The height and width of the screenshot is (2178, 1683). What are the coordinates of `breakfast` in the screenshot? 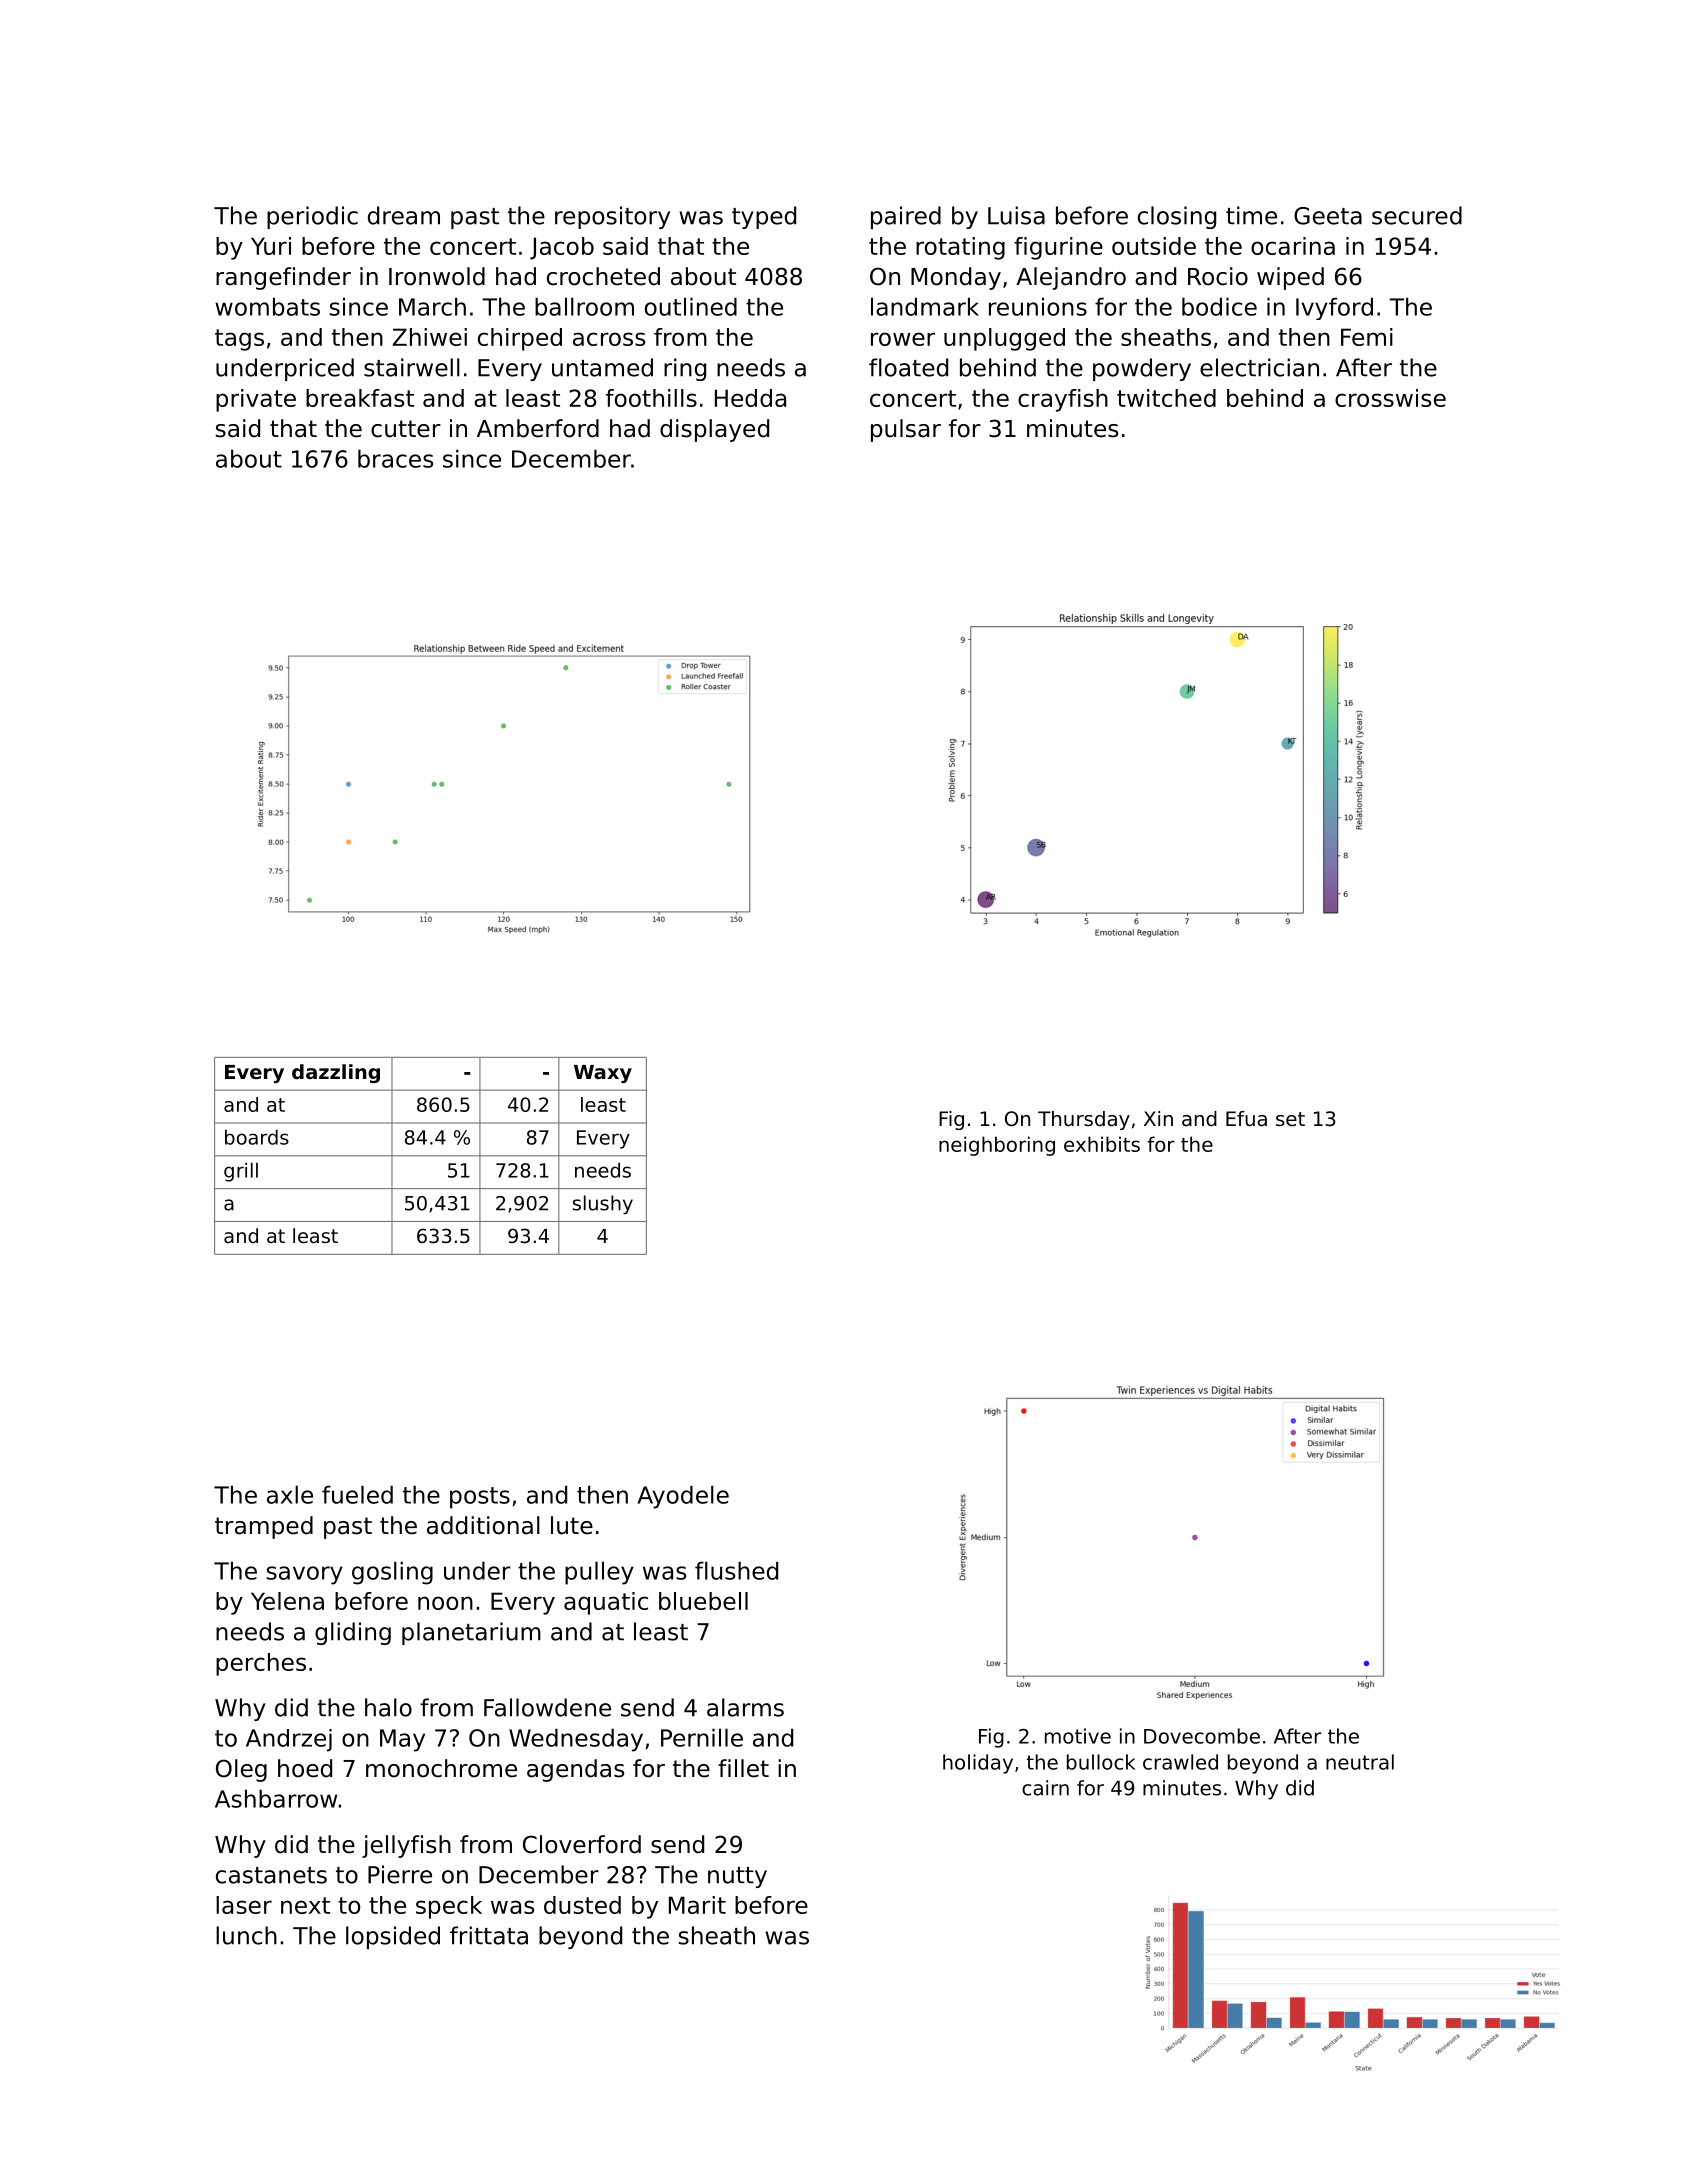 It's located at (360, 398).
